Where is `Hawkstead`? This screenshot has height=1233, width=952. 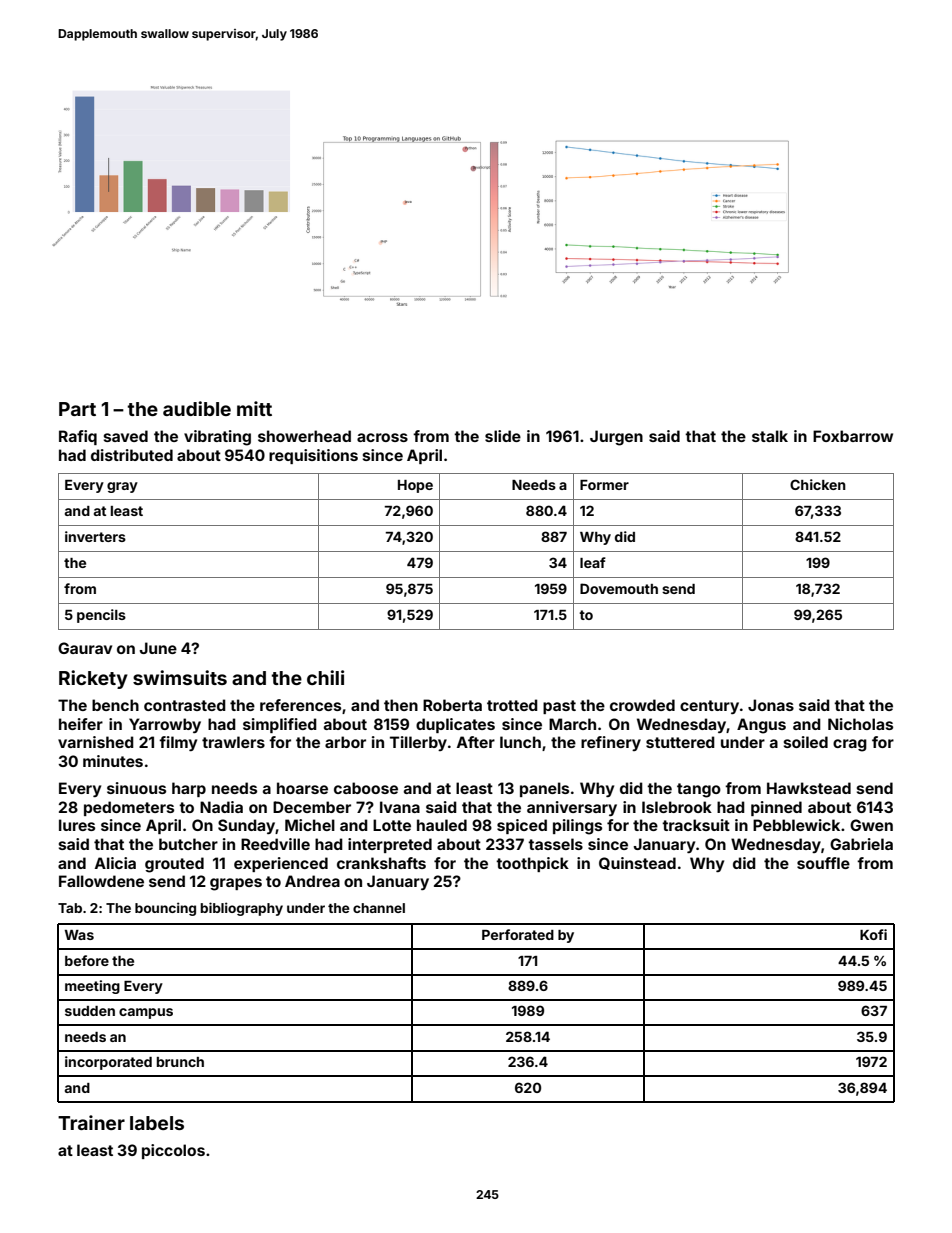
Hawkstead is located at coordinates (809, 788).
